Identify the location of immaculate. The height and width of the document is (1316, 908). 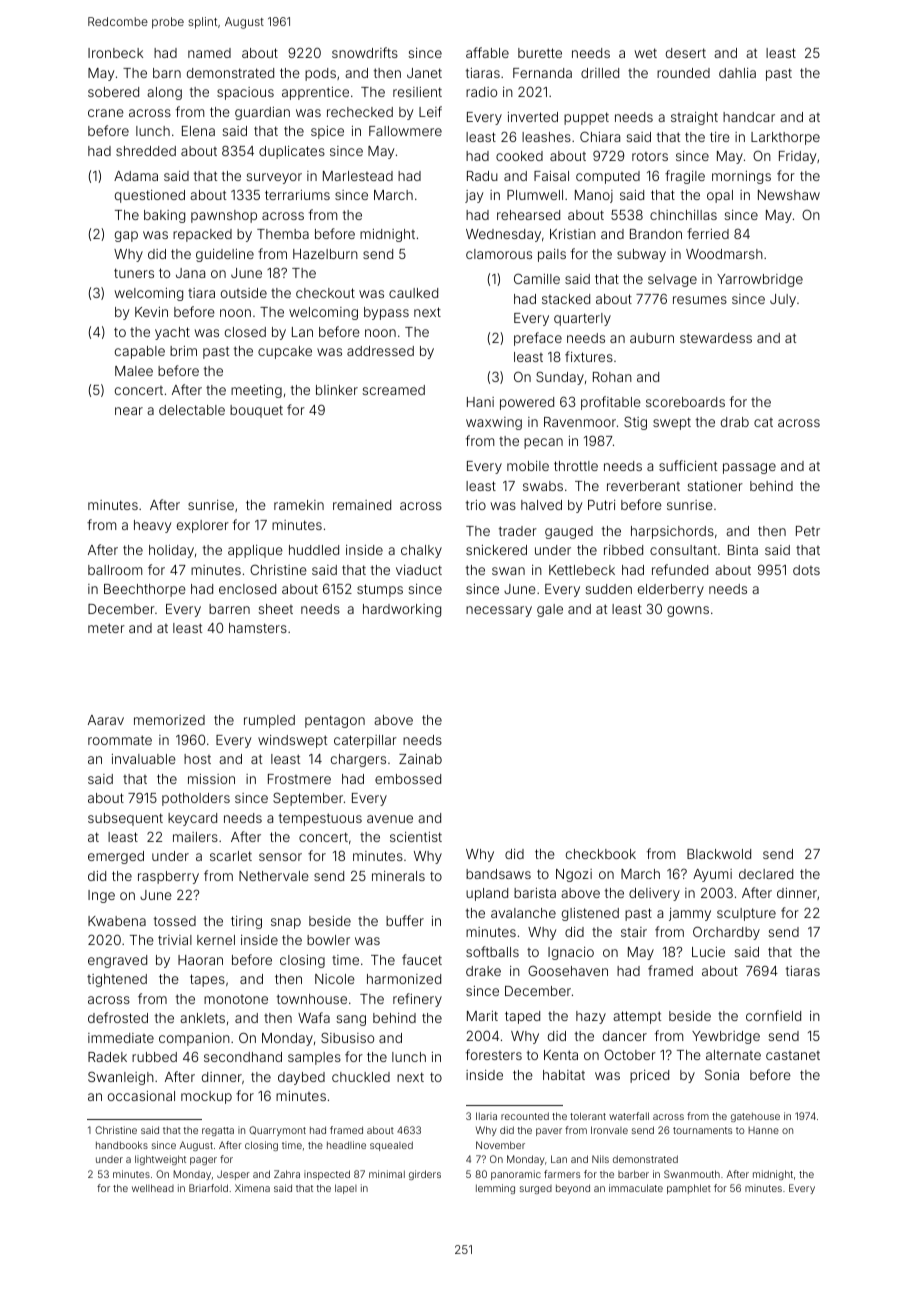
(636, 1188).
